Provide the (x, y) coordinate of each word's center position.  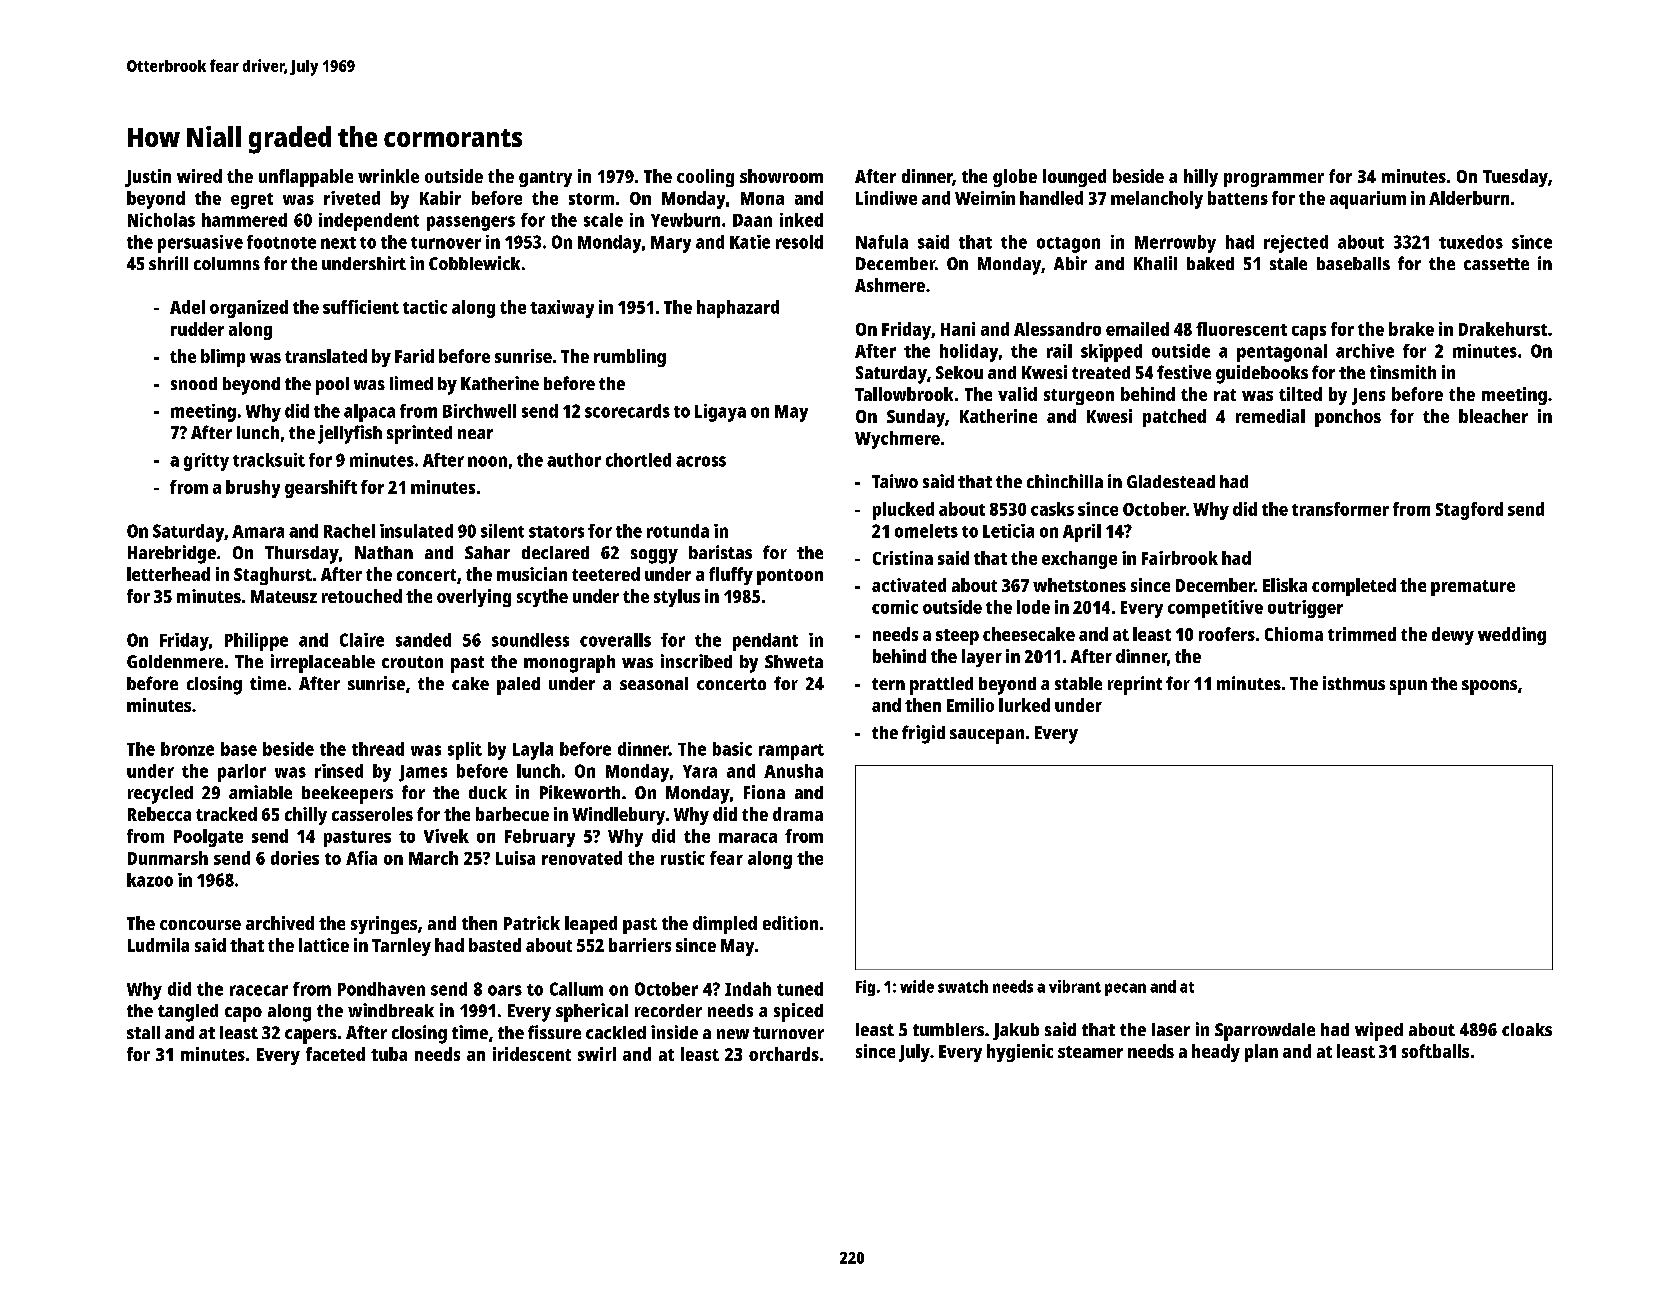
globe (1015, 178)
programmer (1274, 180)
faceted (335, 1054)
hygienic (1020, 1053)
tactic (425, 307)
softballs (1435, 1051)
